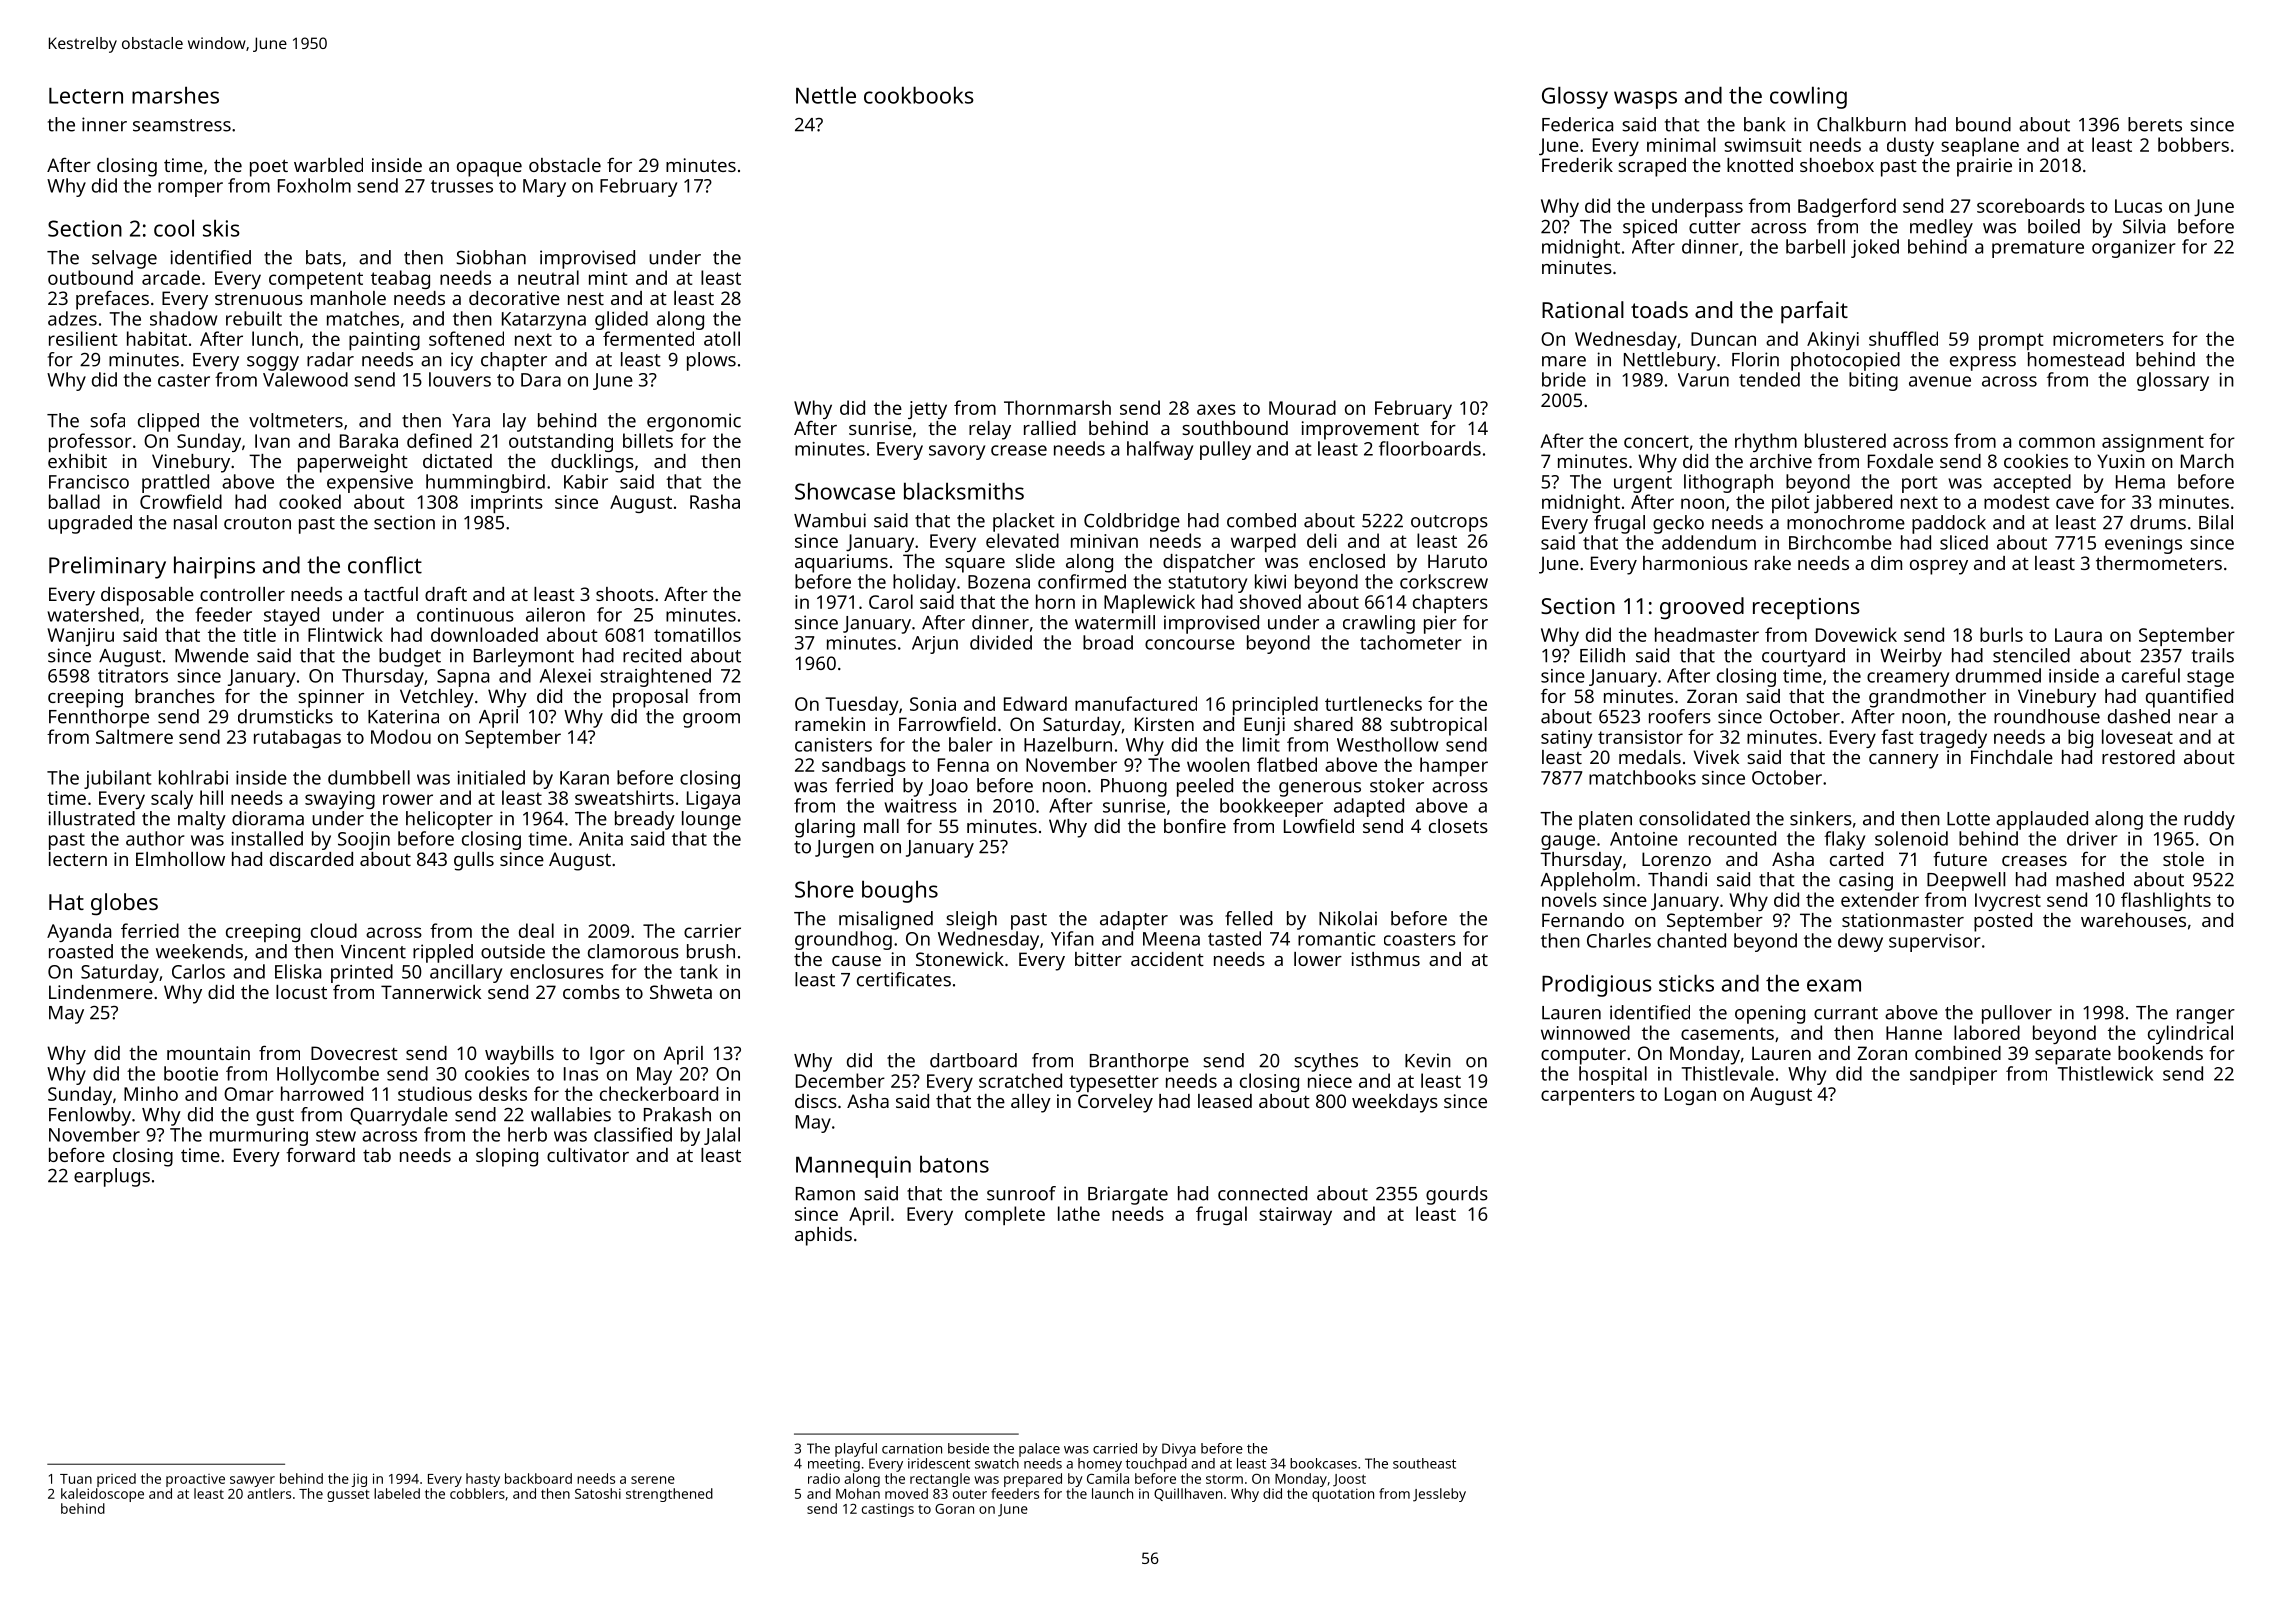  Describe the element at coordinates (107, 567) in the screenshot. I see `Preliminary` at that location.
